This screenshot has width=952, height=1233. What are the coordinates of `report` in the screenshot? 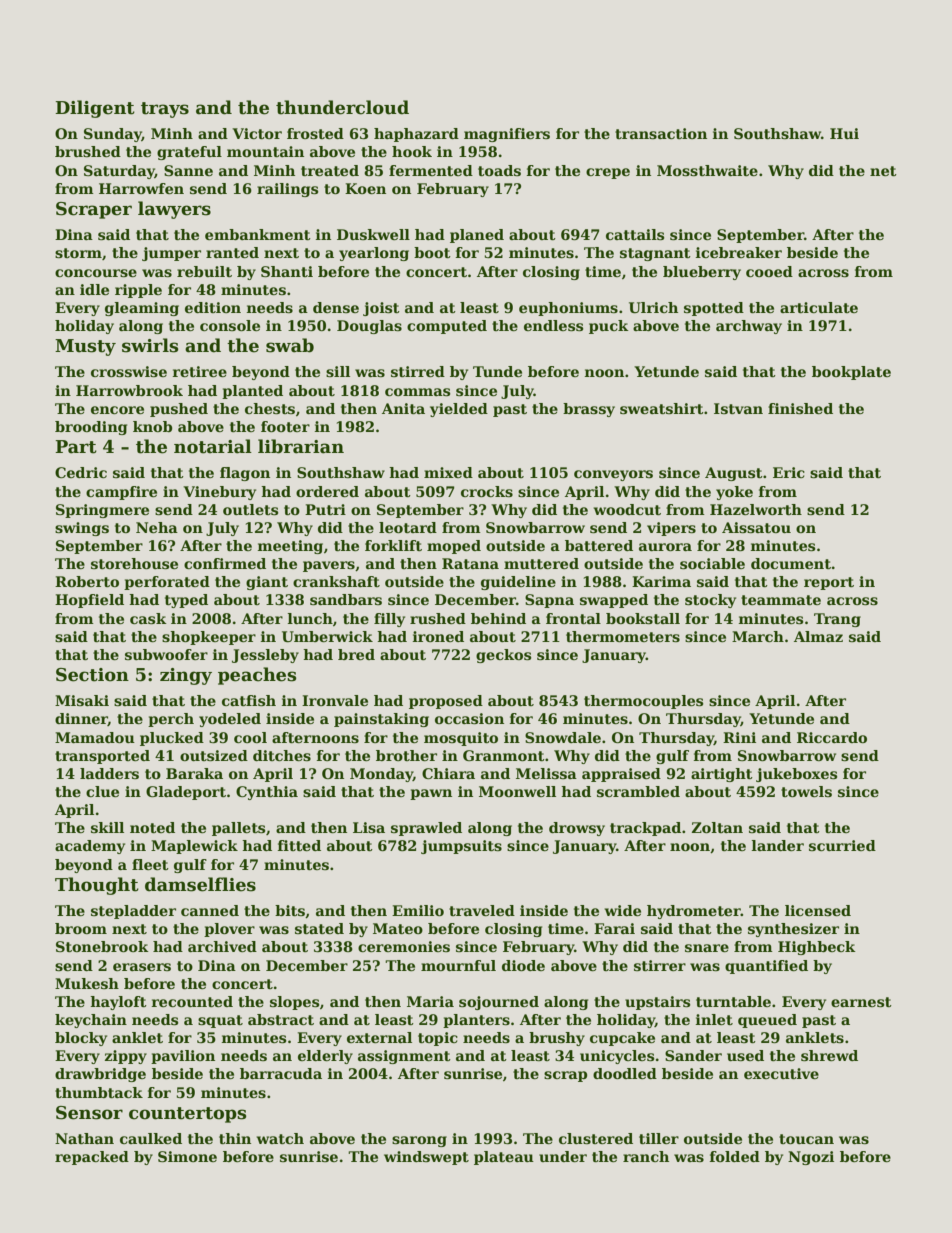 It's located at (829, 583).
